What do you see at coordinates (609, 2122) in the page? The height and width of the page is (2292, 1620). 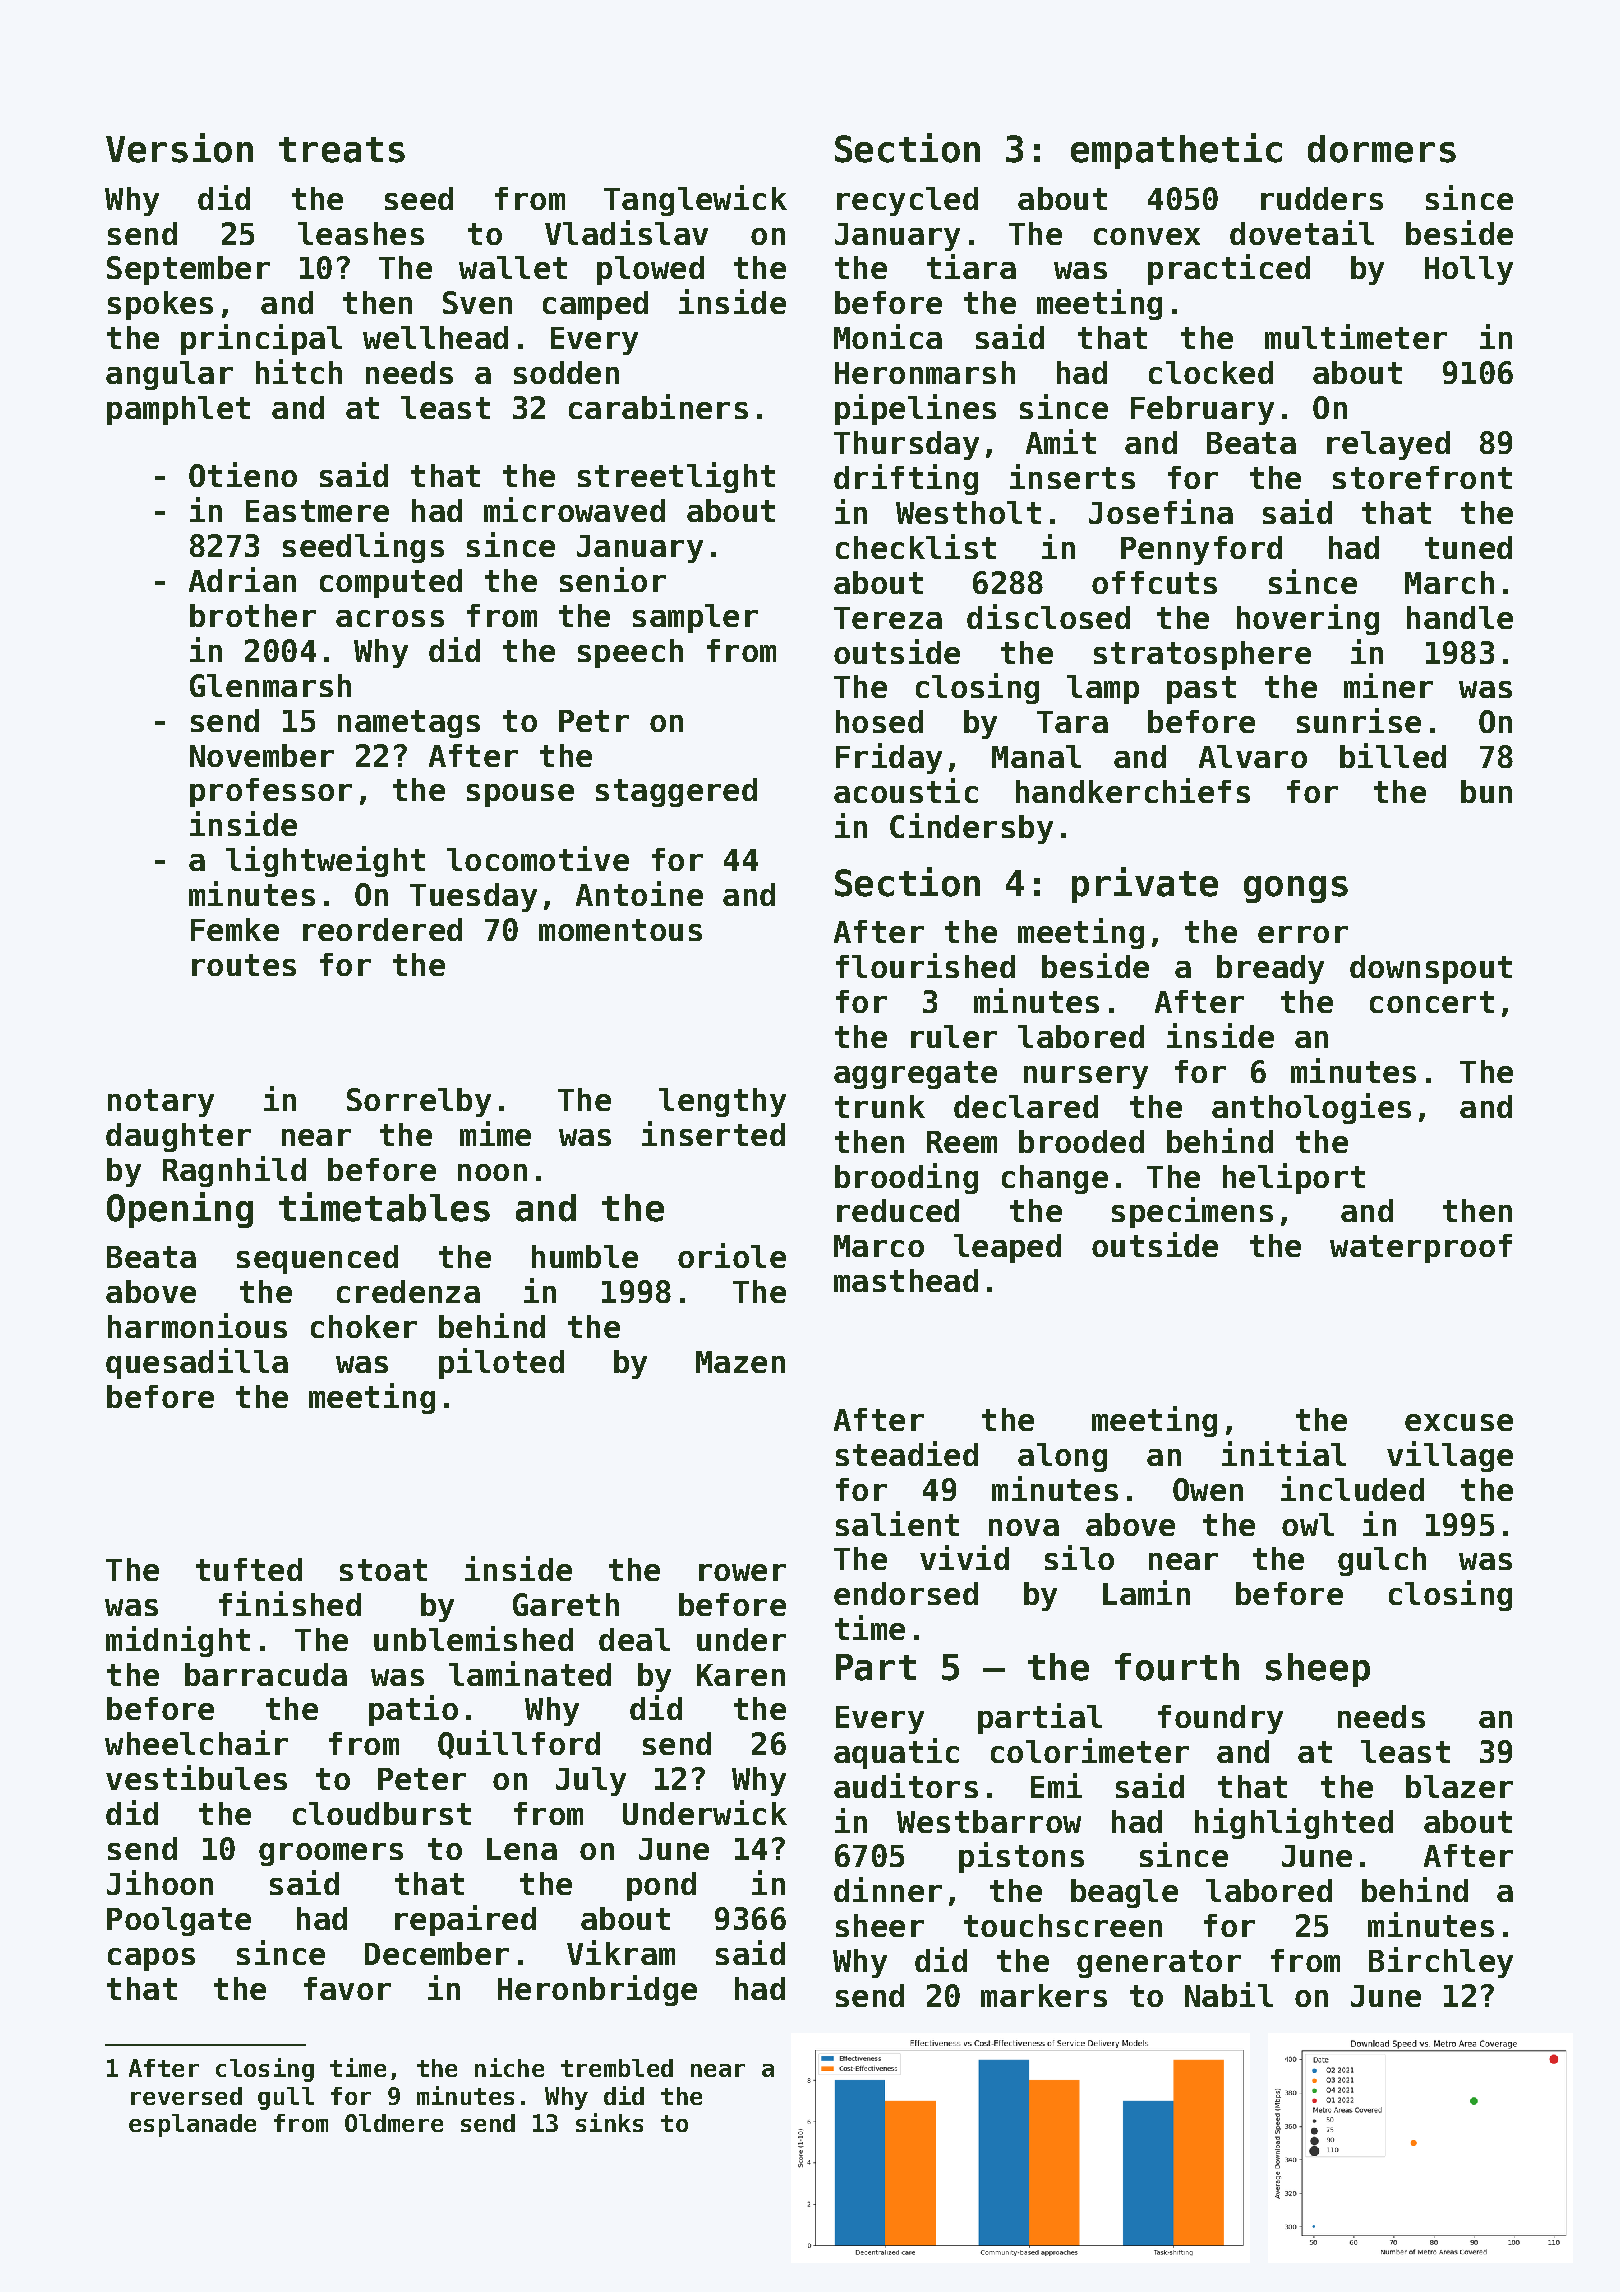 I see `sinks` at bounding box center [609, 2122].
